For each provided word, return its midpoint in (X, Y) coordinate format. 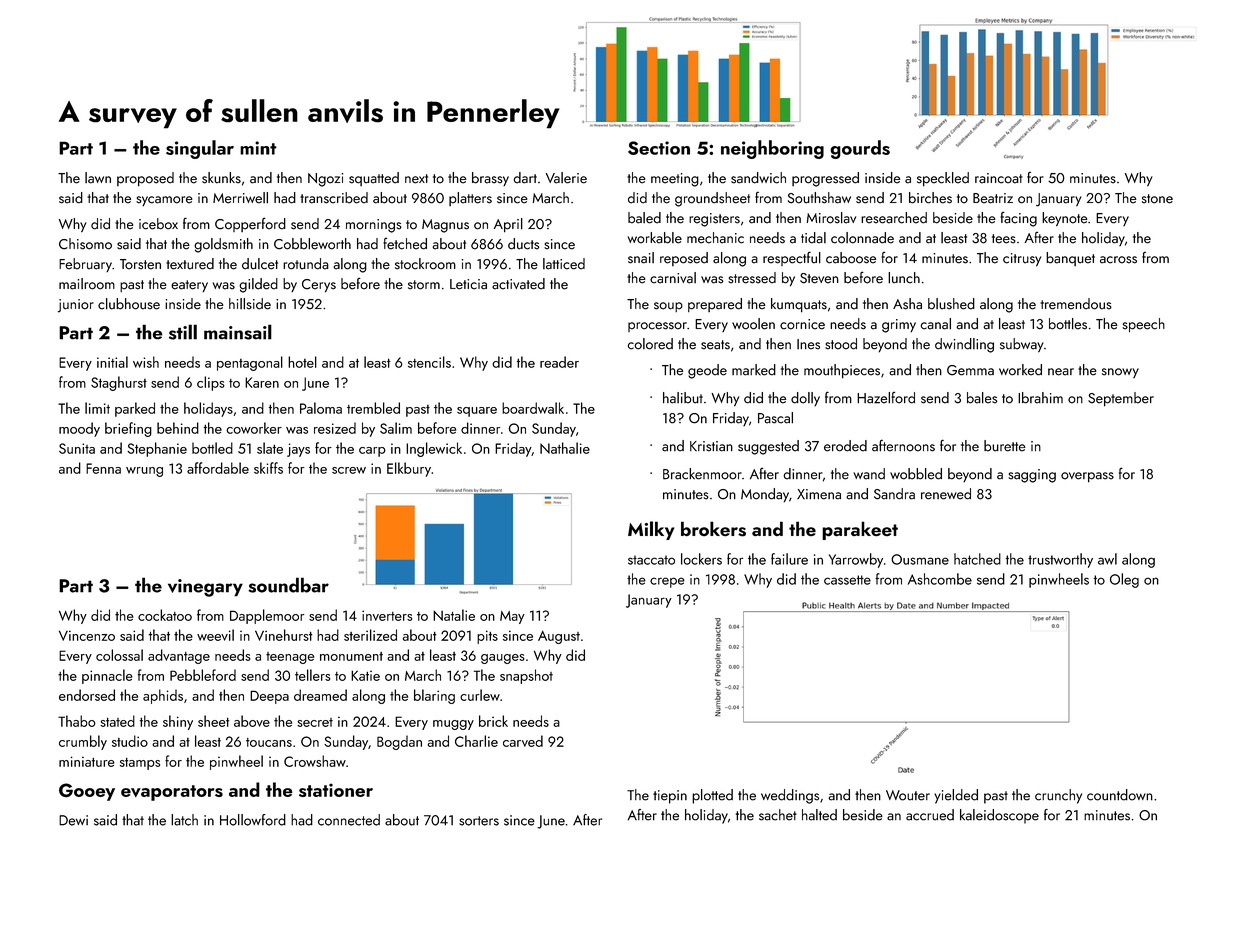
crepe (667, 582)
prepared (715, 305)
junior (76, 306)
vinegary (205, 588)
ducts (523, 244)
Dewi (73, 820)
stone (1157, 199)
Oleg (1124, 580)
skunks (221, 178)
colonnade (862, 238)
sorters (479, 821)
